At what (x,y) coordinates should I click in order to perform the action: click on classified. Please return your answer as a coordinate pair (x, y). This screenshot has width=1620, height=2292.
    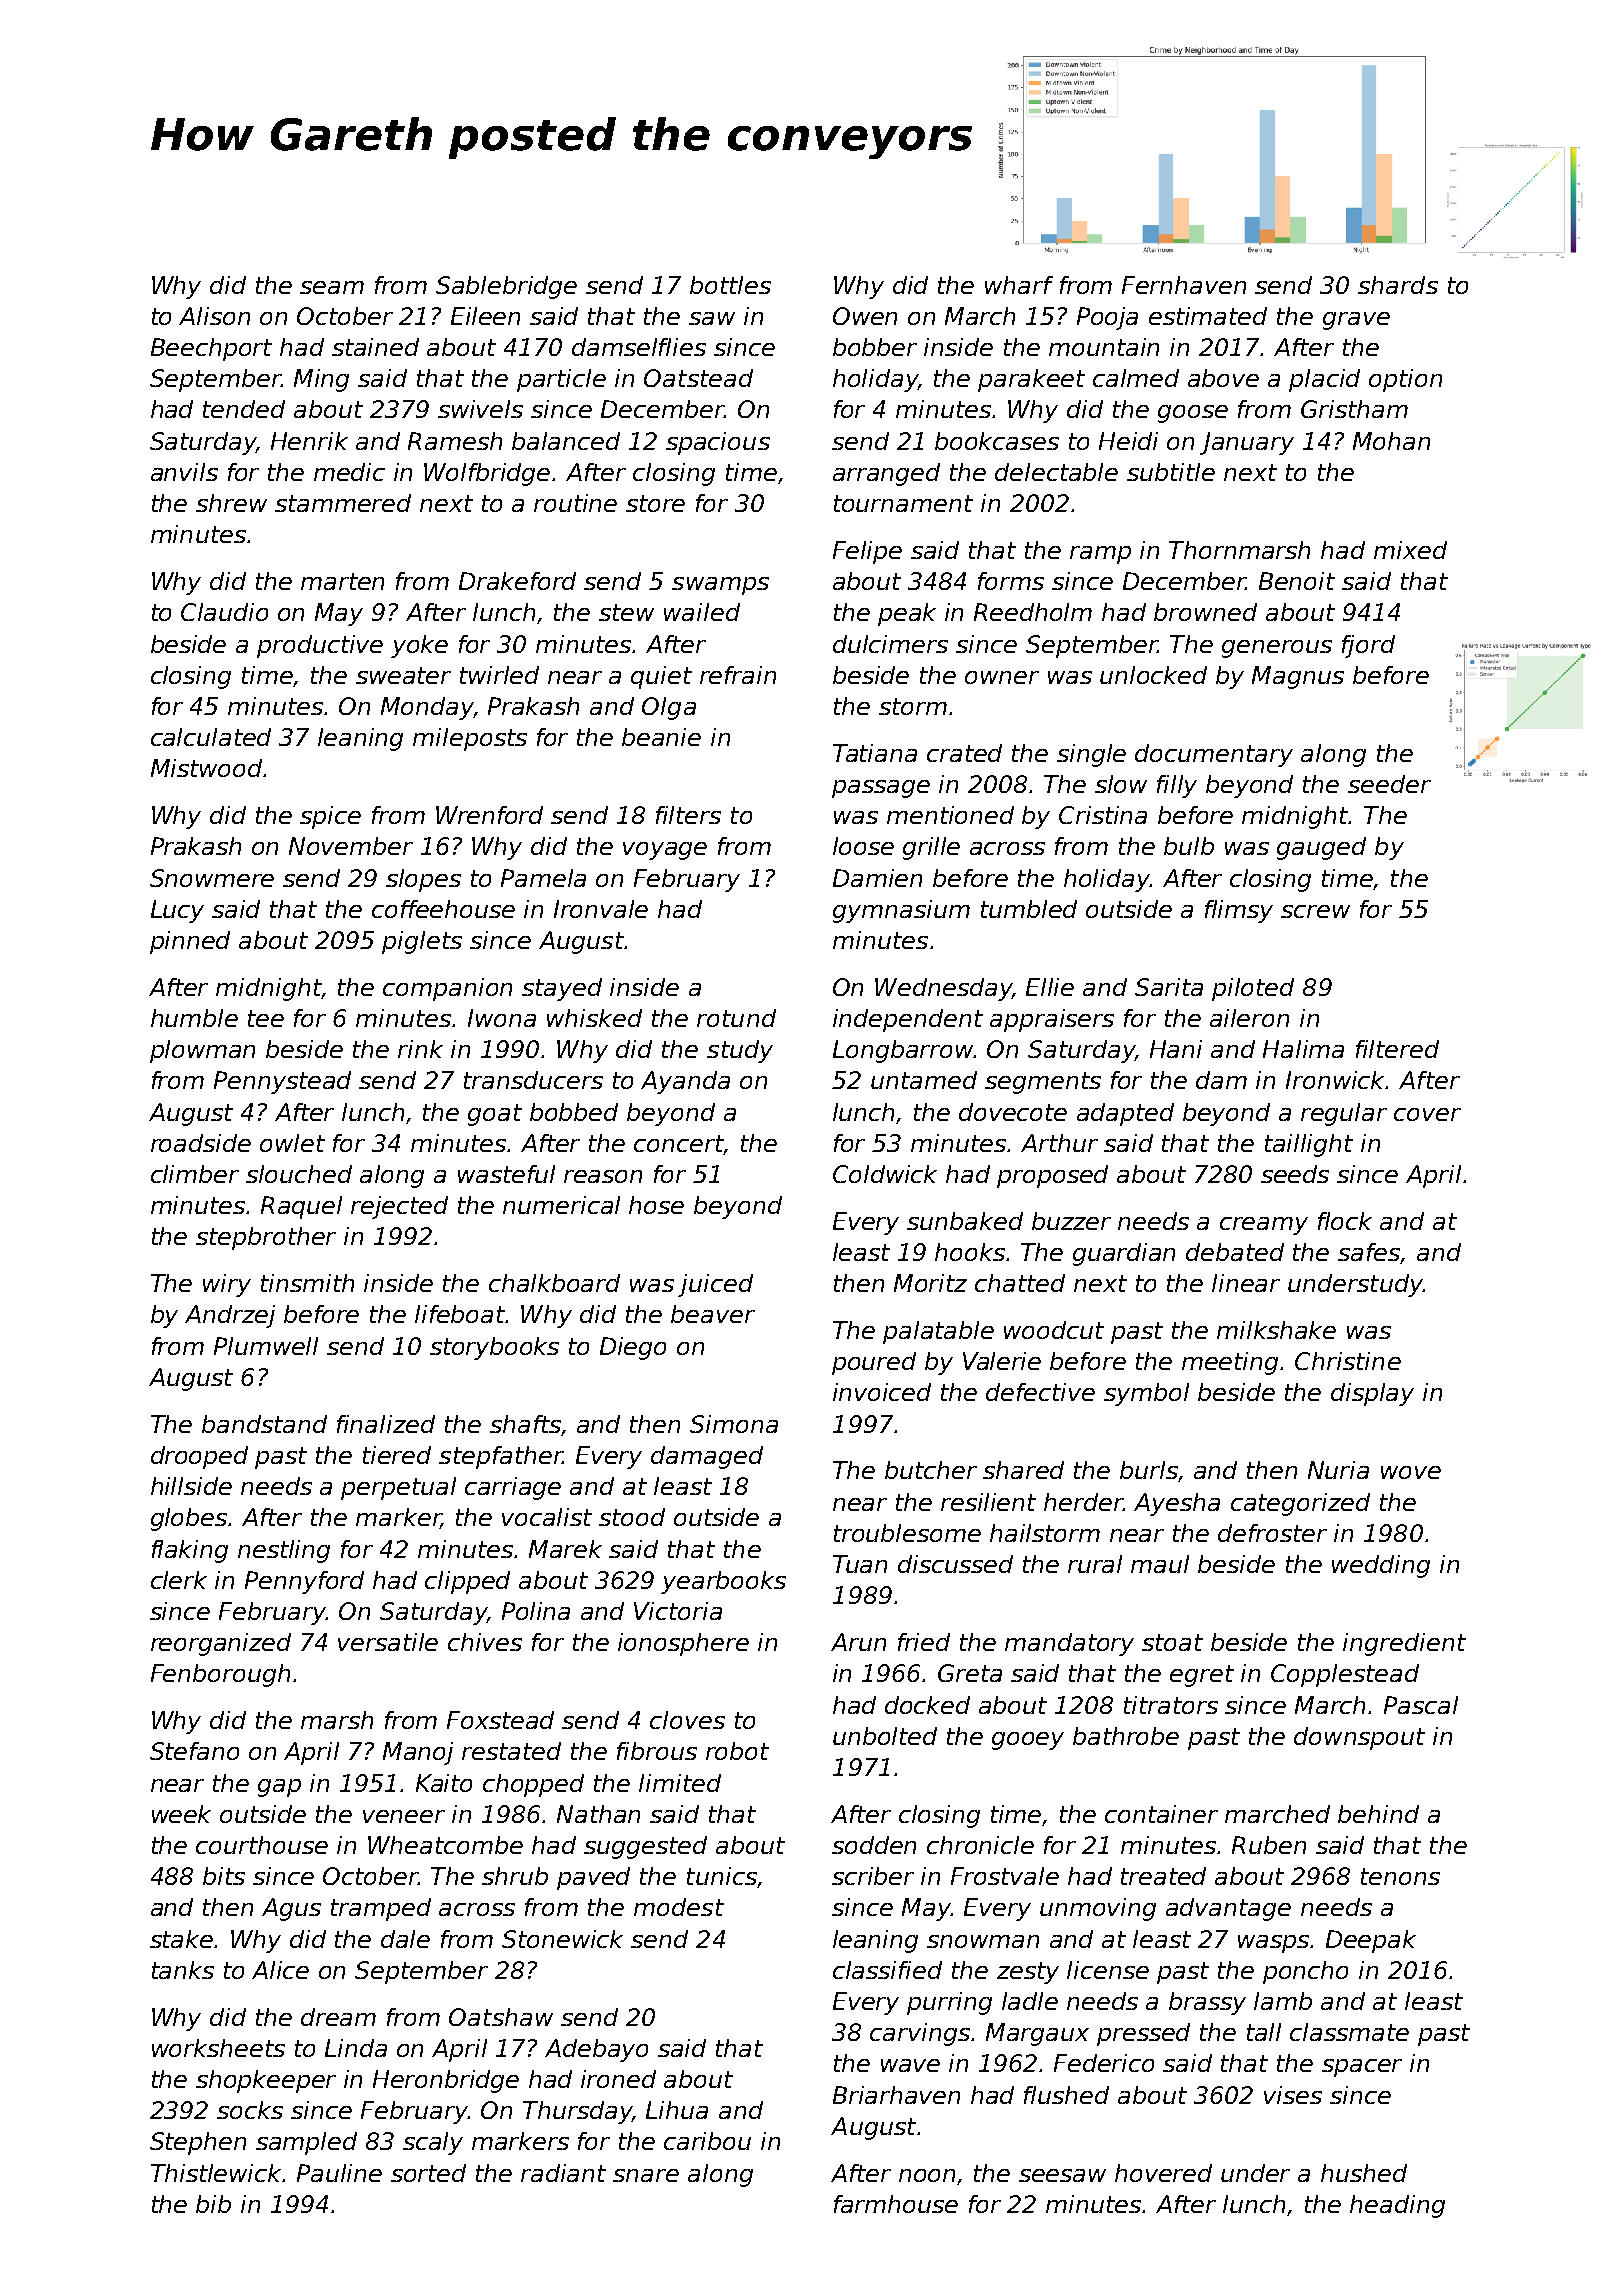
    Looking at the image, I should click on (887, 1970).
